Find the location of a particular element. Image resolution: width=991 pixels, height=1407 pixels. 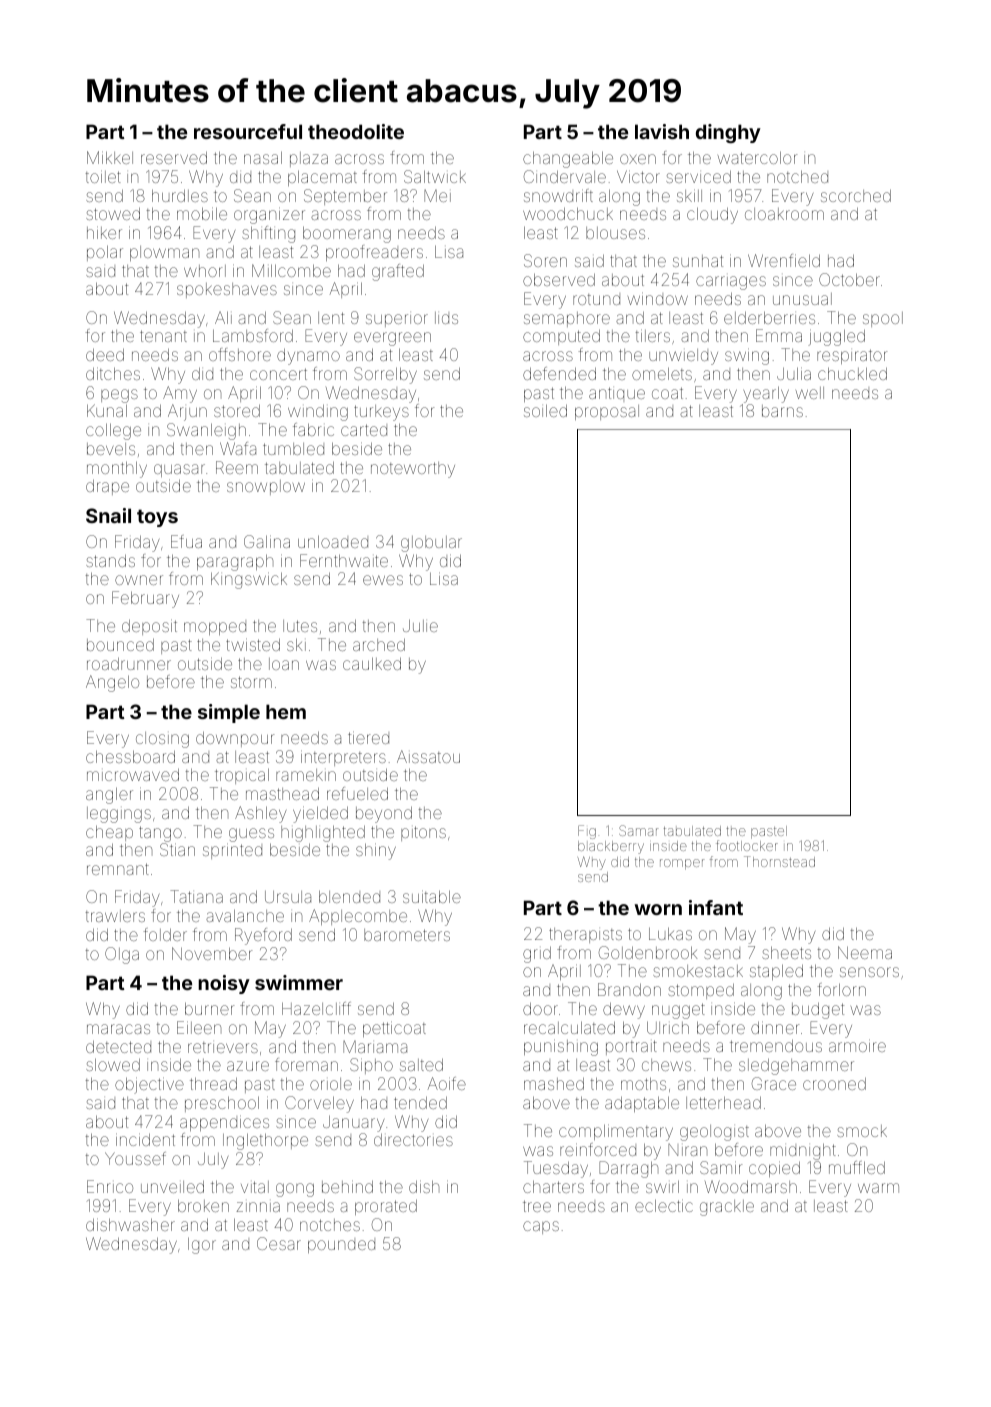

October is located at coordinates (849, 279).
